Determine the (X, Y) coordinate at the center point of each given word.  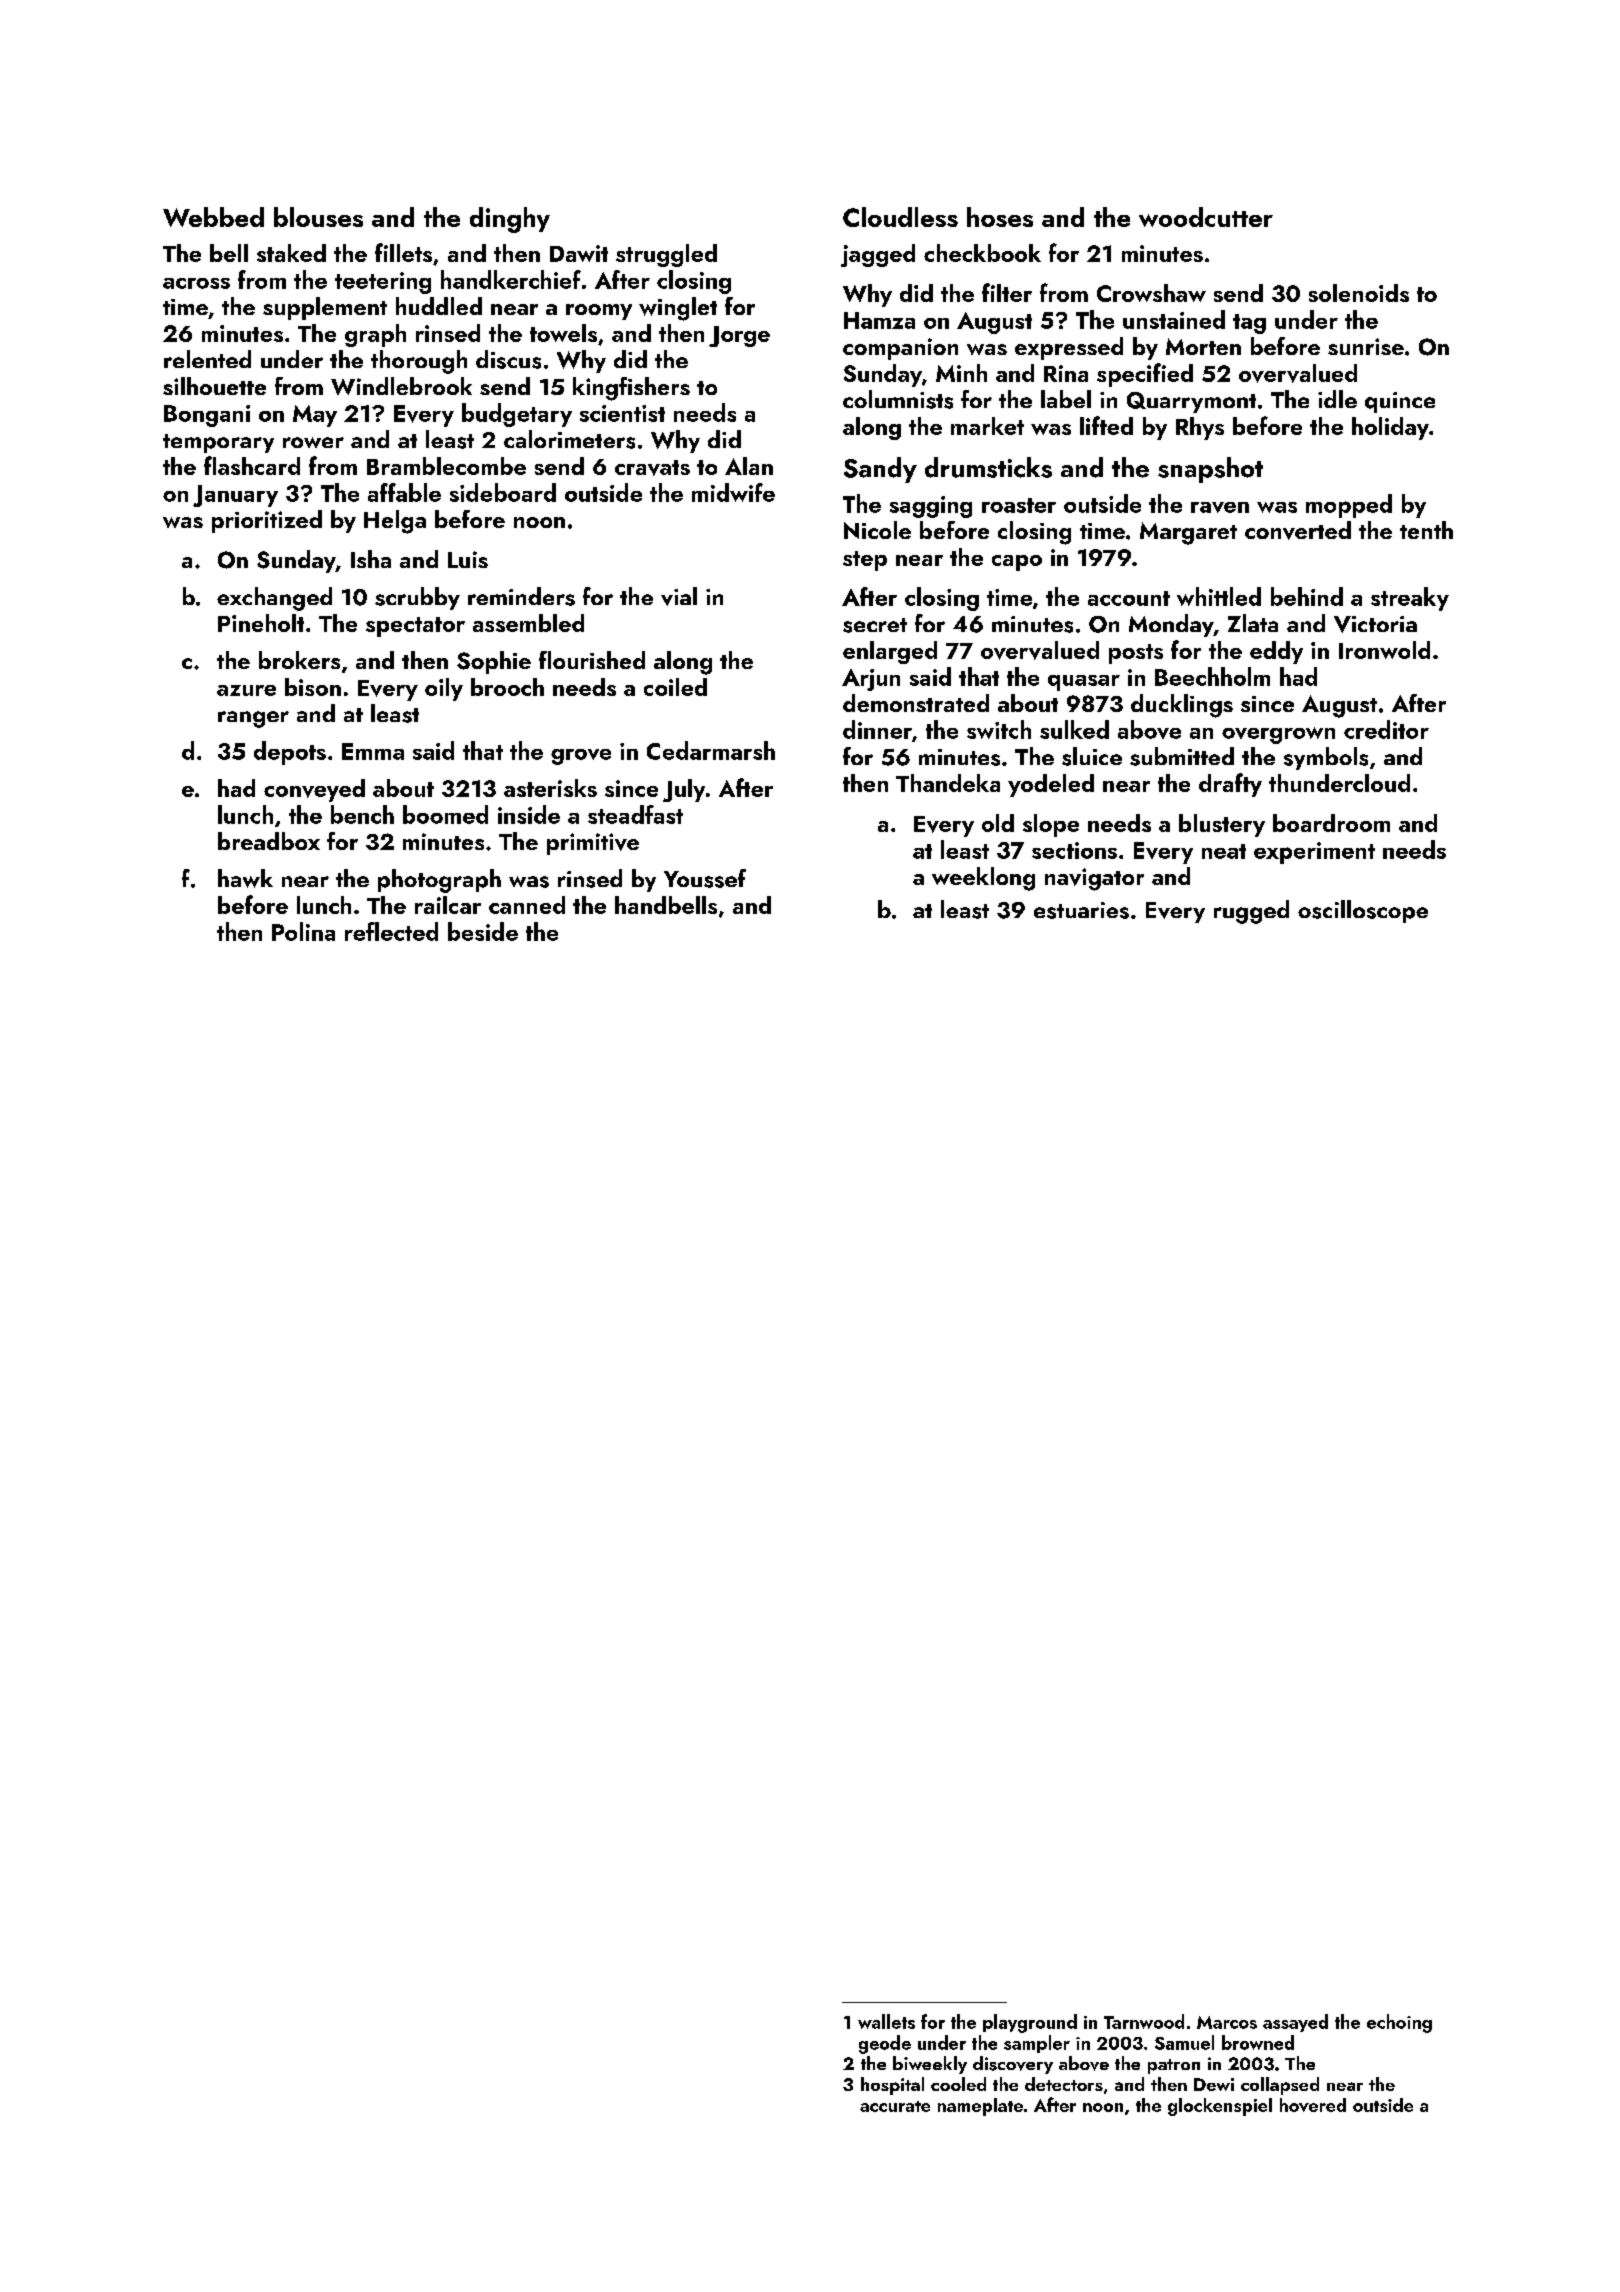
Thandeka (948, 783)
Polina (303, 931)
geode (885, 2044)
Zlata (1253, 623)
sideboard (503, 492)
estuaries (1081, 910)
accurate (895, 2106)
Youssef (705, 878)
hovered (1313, 2105)
